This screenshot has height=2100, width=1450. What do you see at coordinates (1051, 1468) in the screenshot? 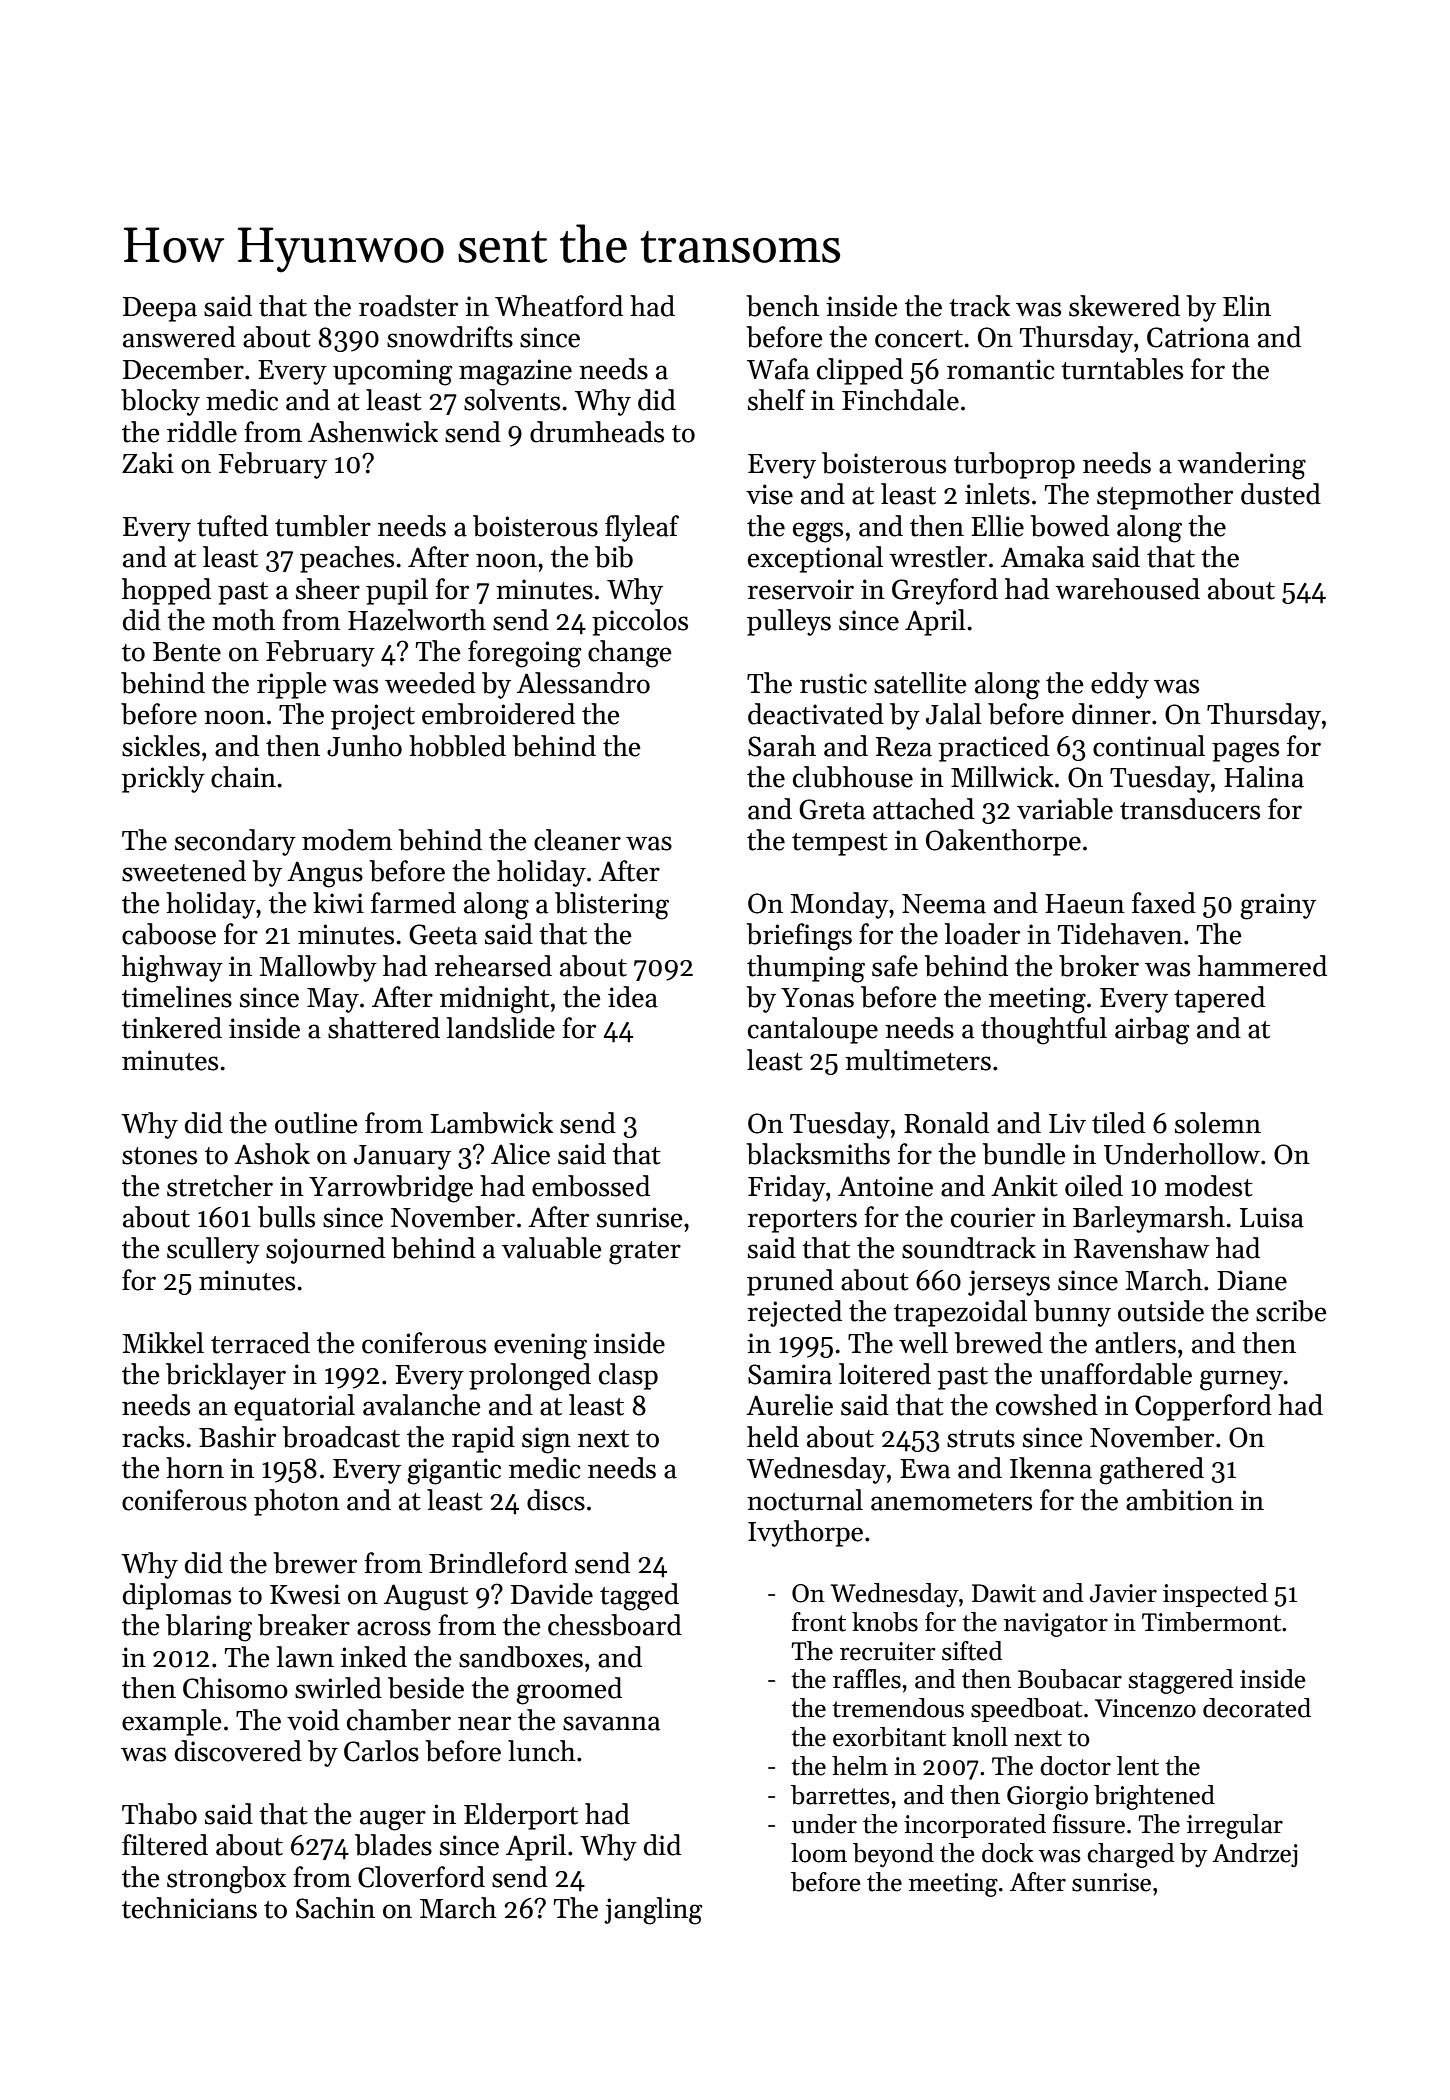
I see `Ikenna` at bounding box center [1051, 1468].
